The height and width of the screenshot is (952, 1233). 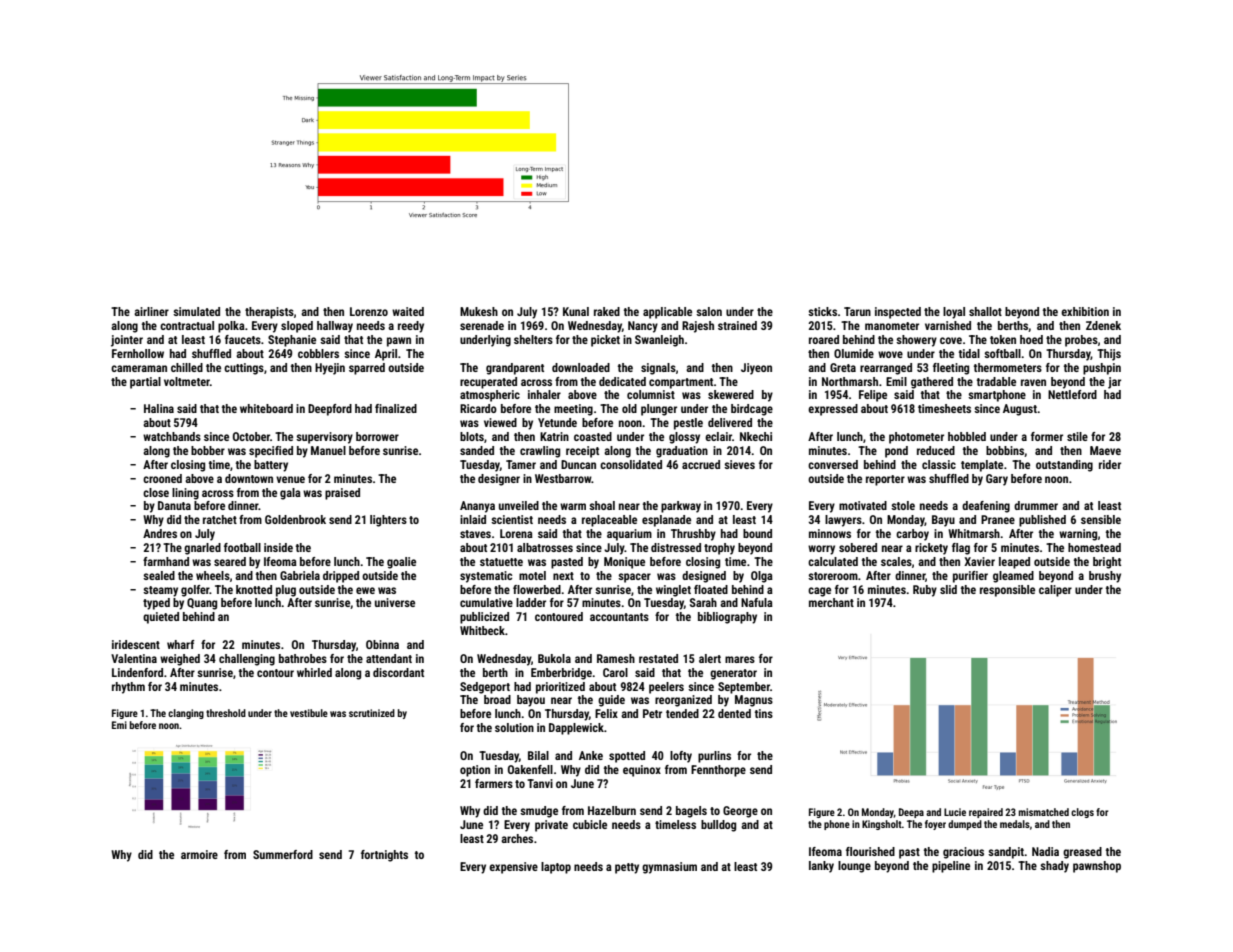 I want to click on motivated, so click(x=863, y=505).
